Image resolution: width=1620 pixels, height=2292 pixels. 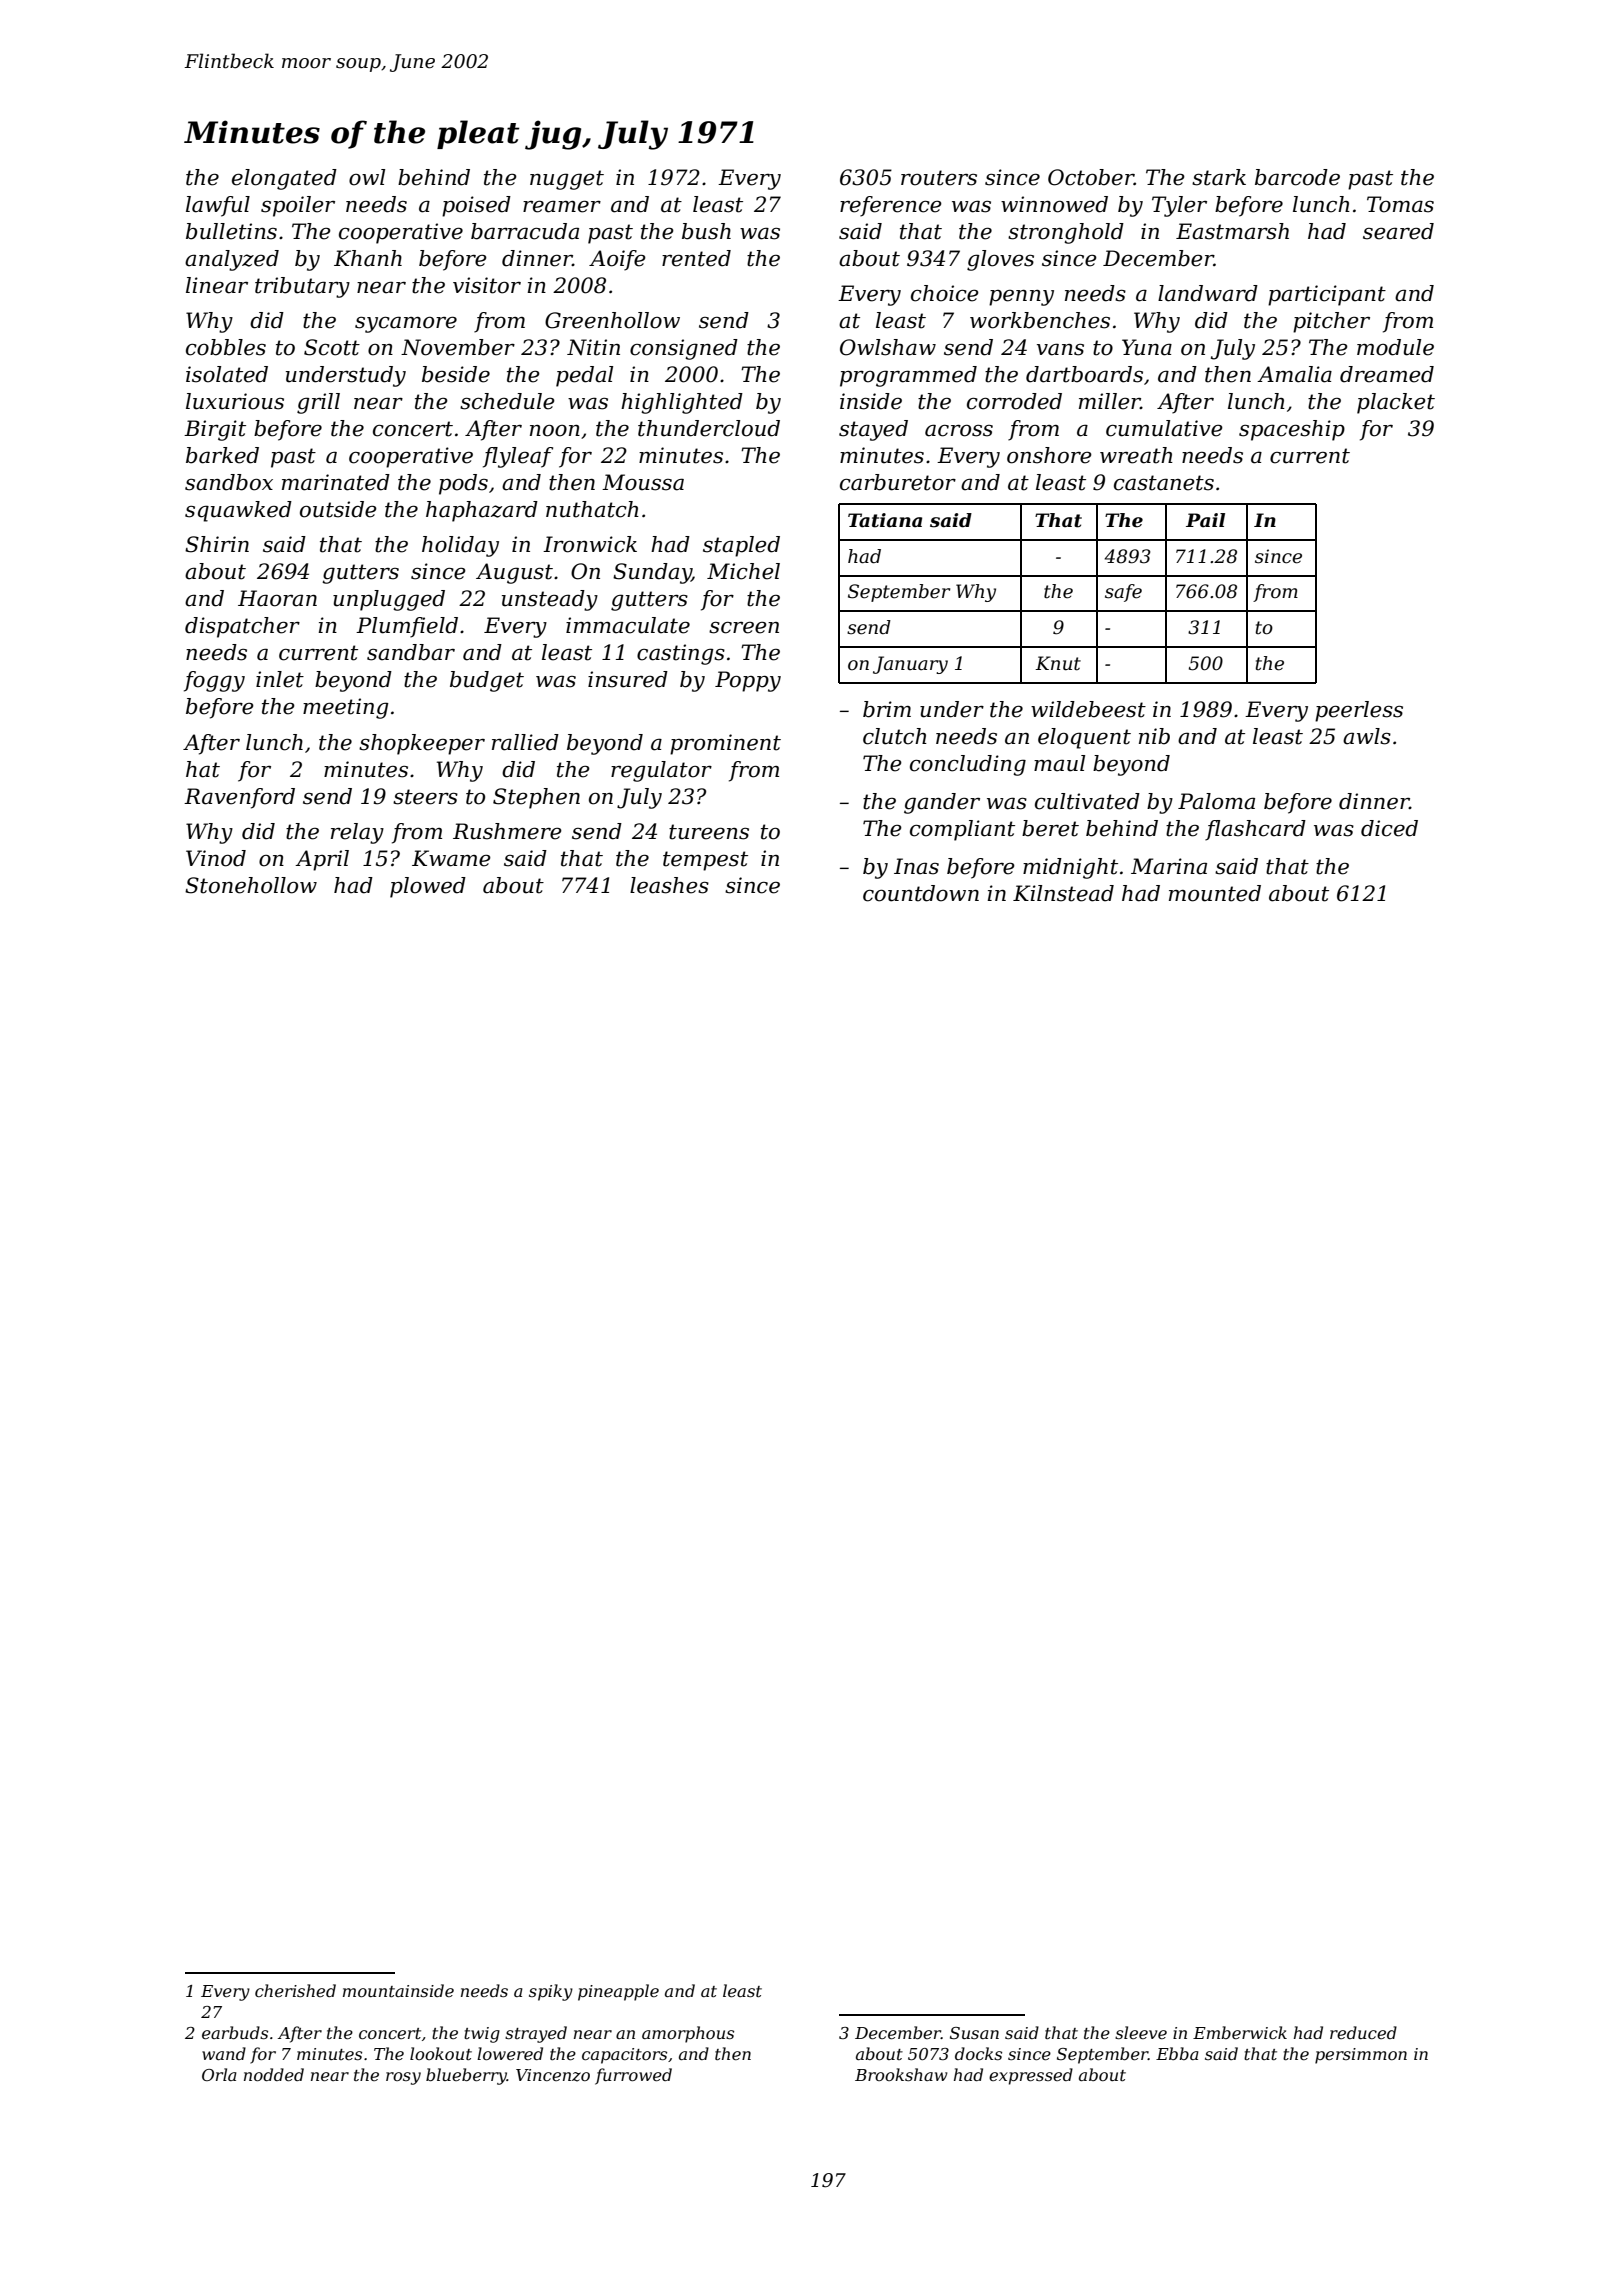 I want to click on Aoife, so click(x=617, y=260).
